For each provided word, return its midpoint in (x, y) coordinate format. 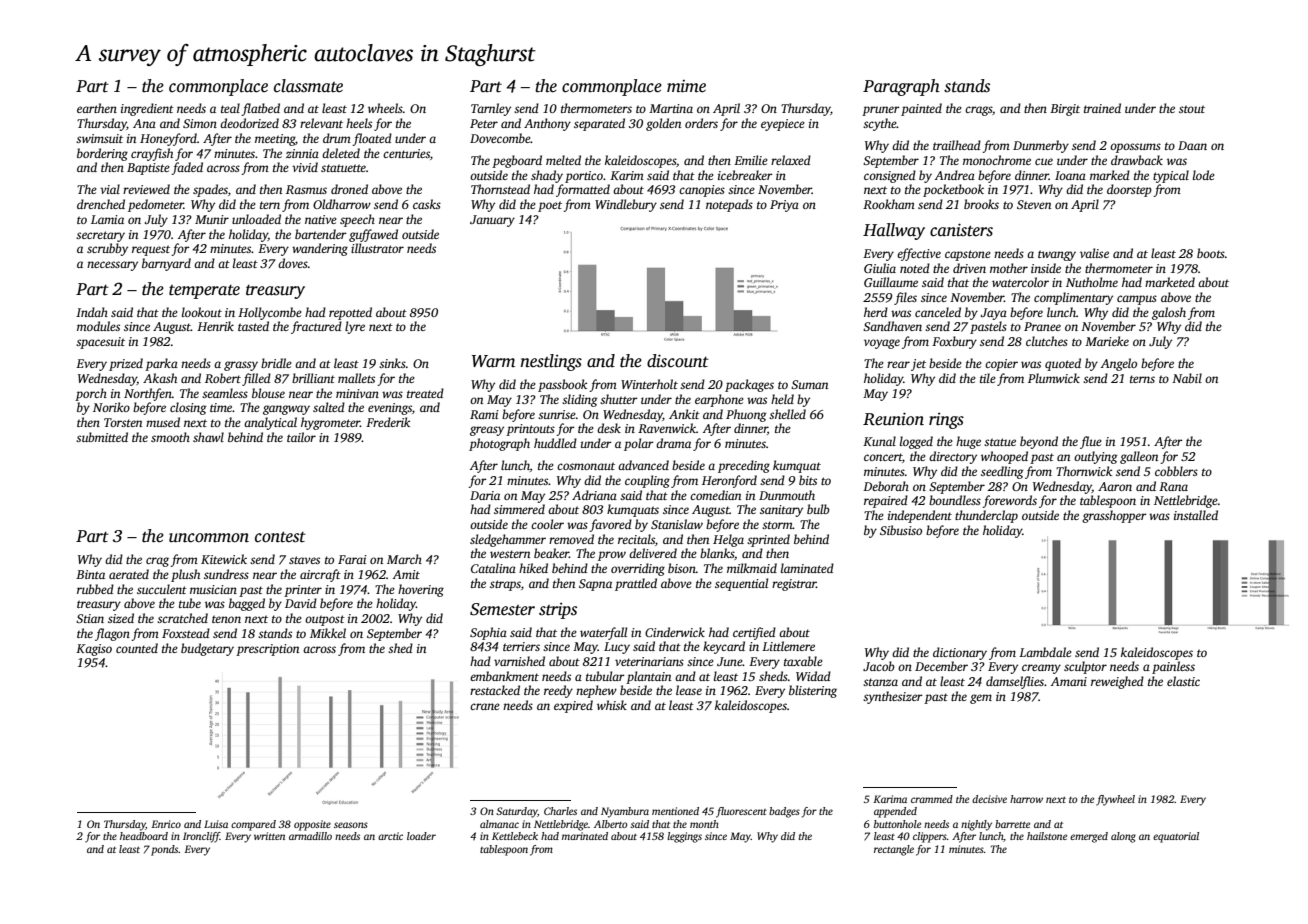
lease (689, 690)
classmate (308, 86)
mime (686, 86)
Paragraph (901, 87)
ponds (165, 850)
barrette (1012, 824)
